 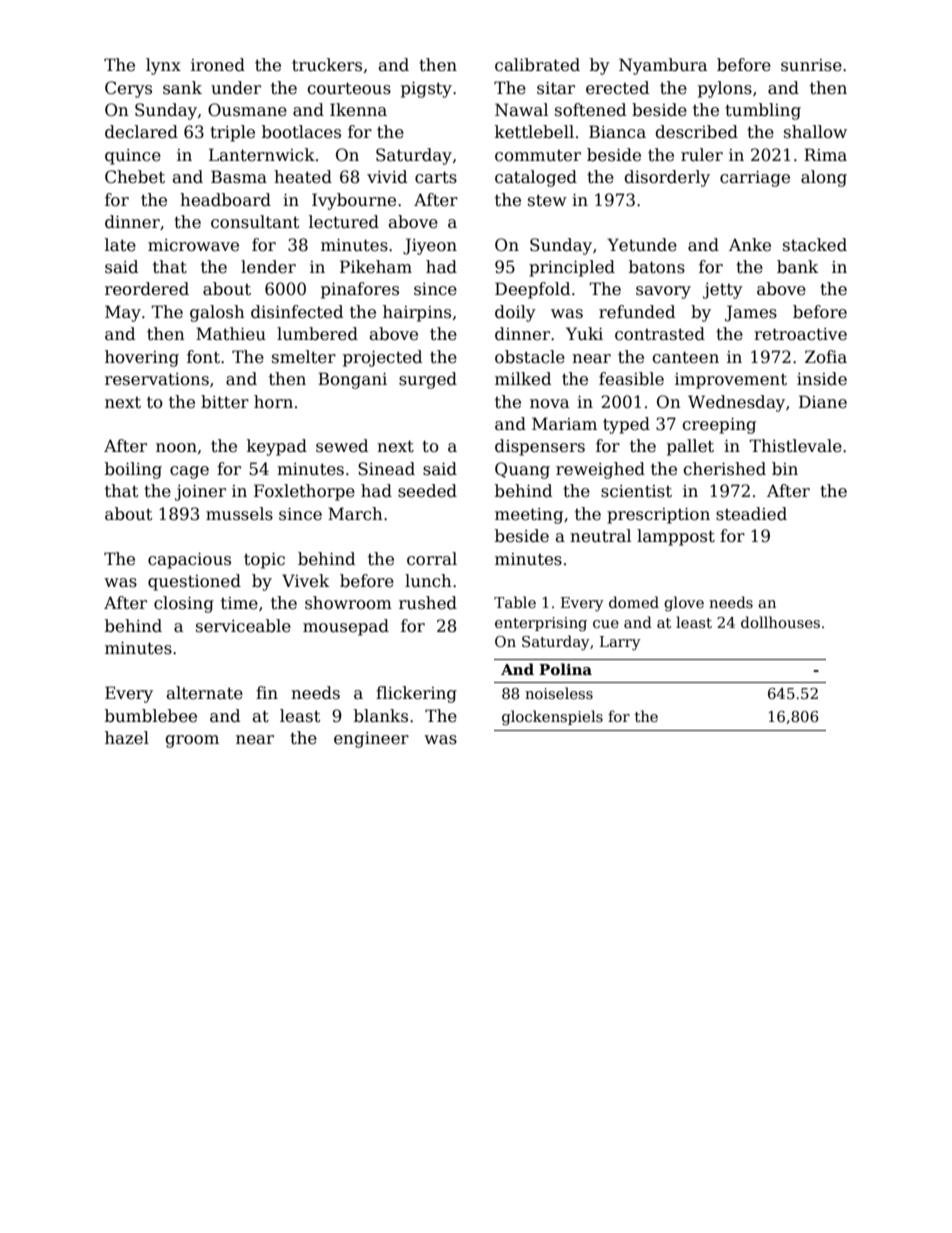 I want to click on dispensers, so click(x=540, y=447).
